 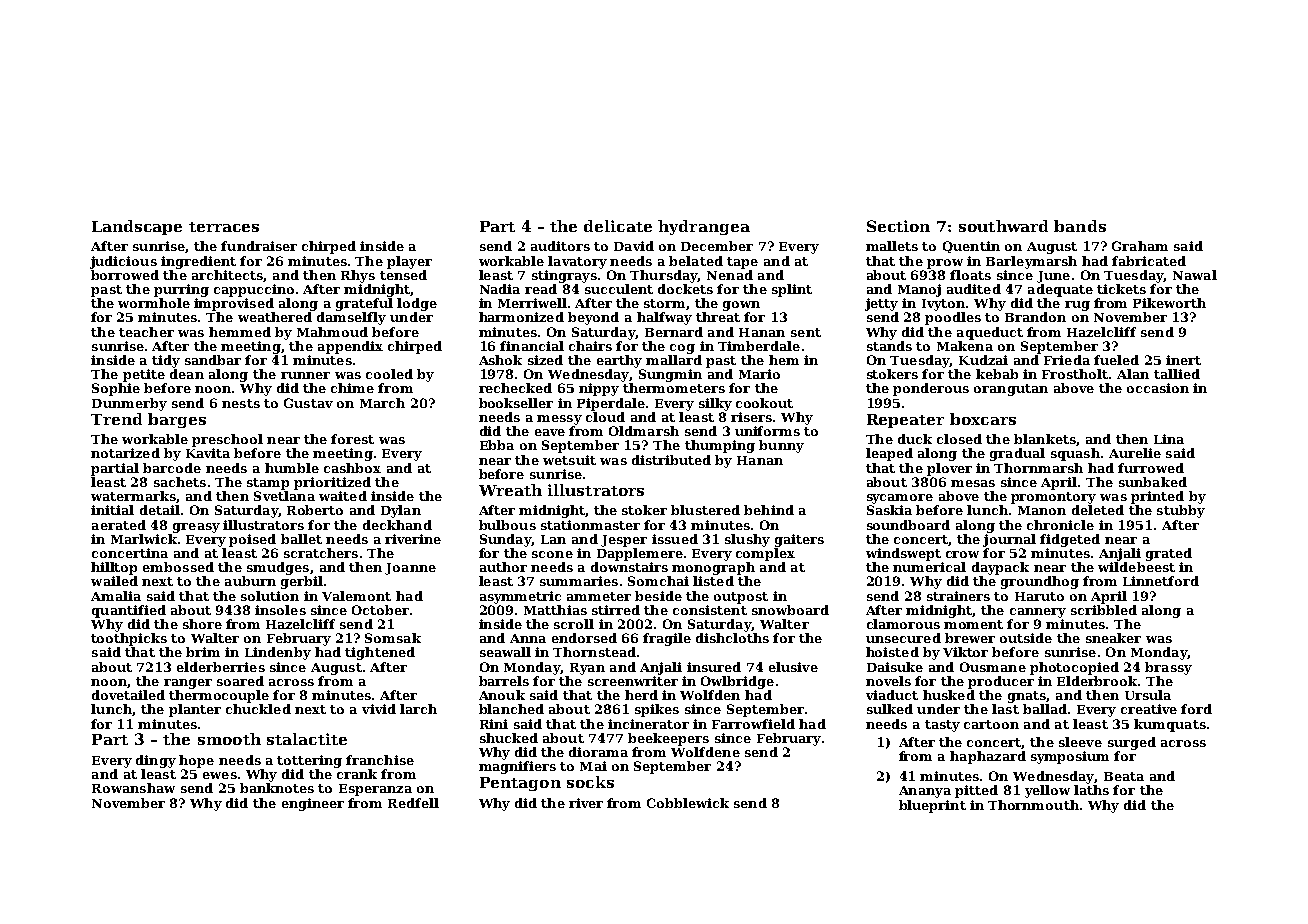 What do you see at coordinates (898, 226) in the document?
I see `Section` at bounding box center [898, 226].
